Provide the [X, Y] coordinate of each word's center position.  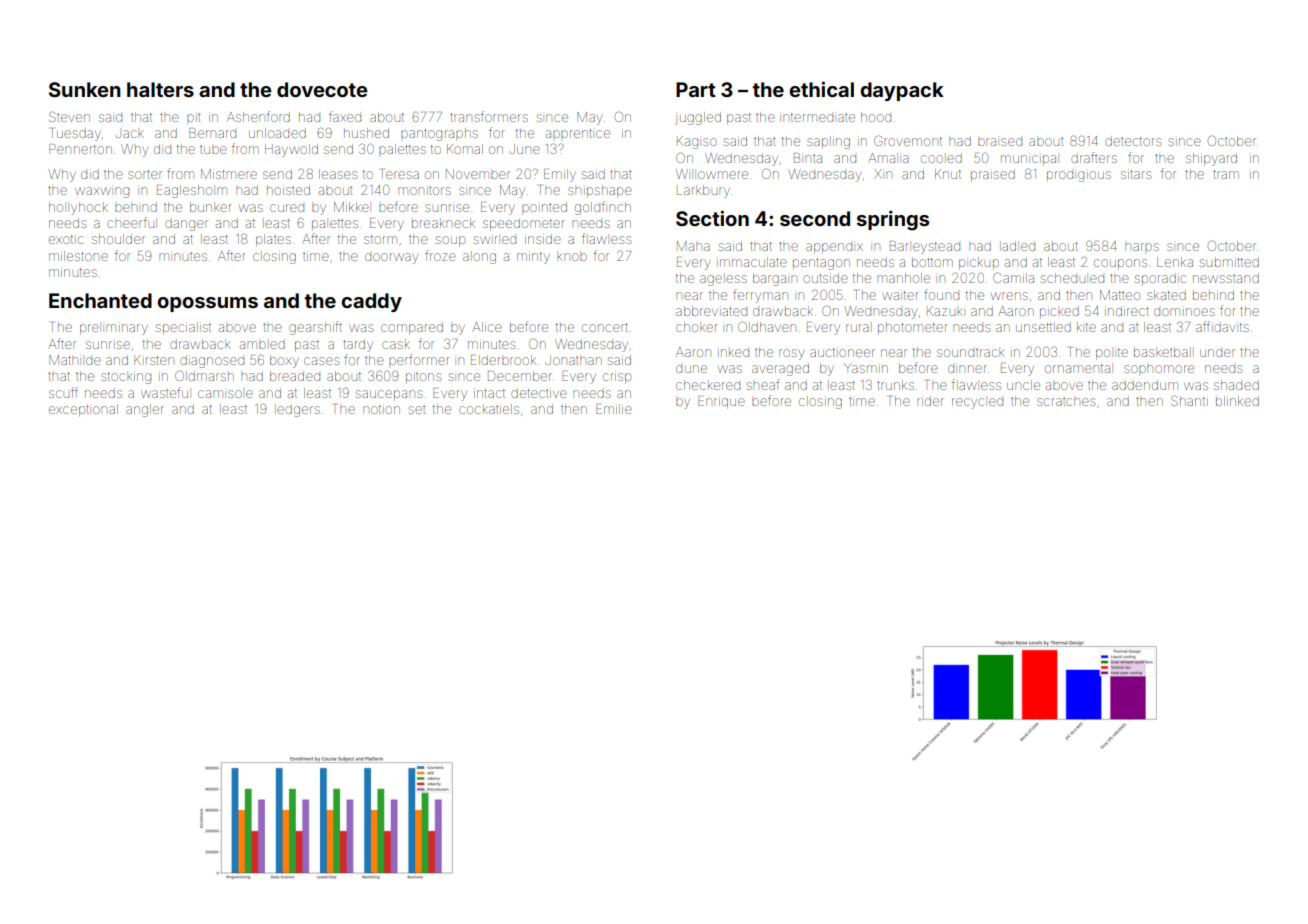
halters [160, 89]
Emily [560, 175]
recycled [977, 403]
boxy [284, 361]
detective [539, 393]
